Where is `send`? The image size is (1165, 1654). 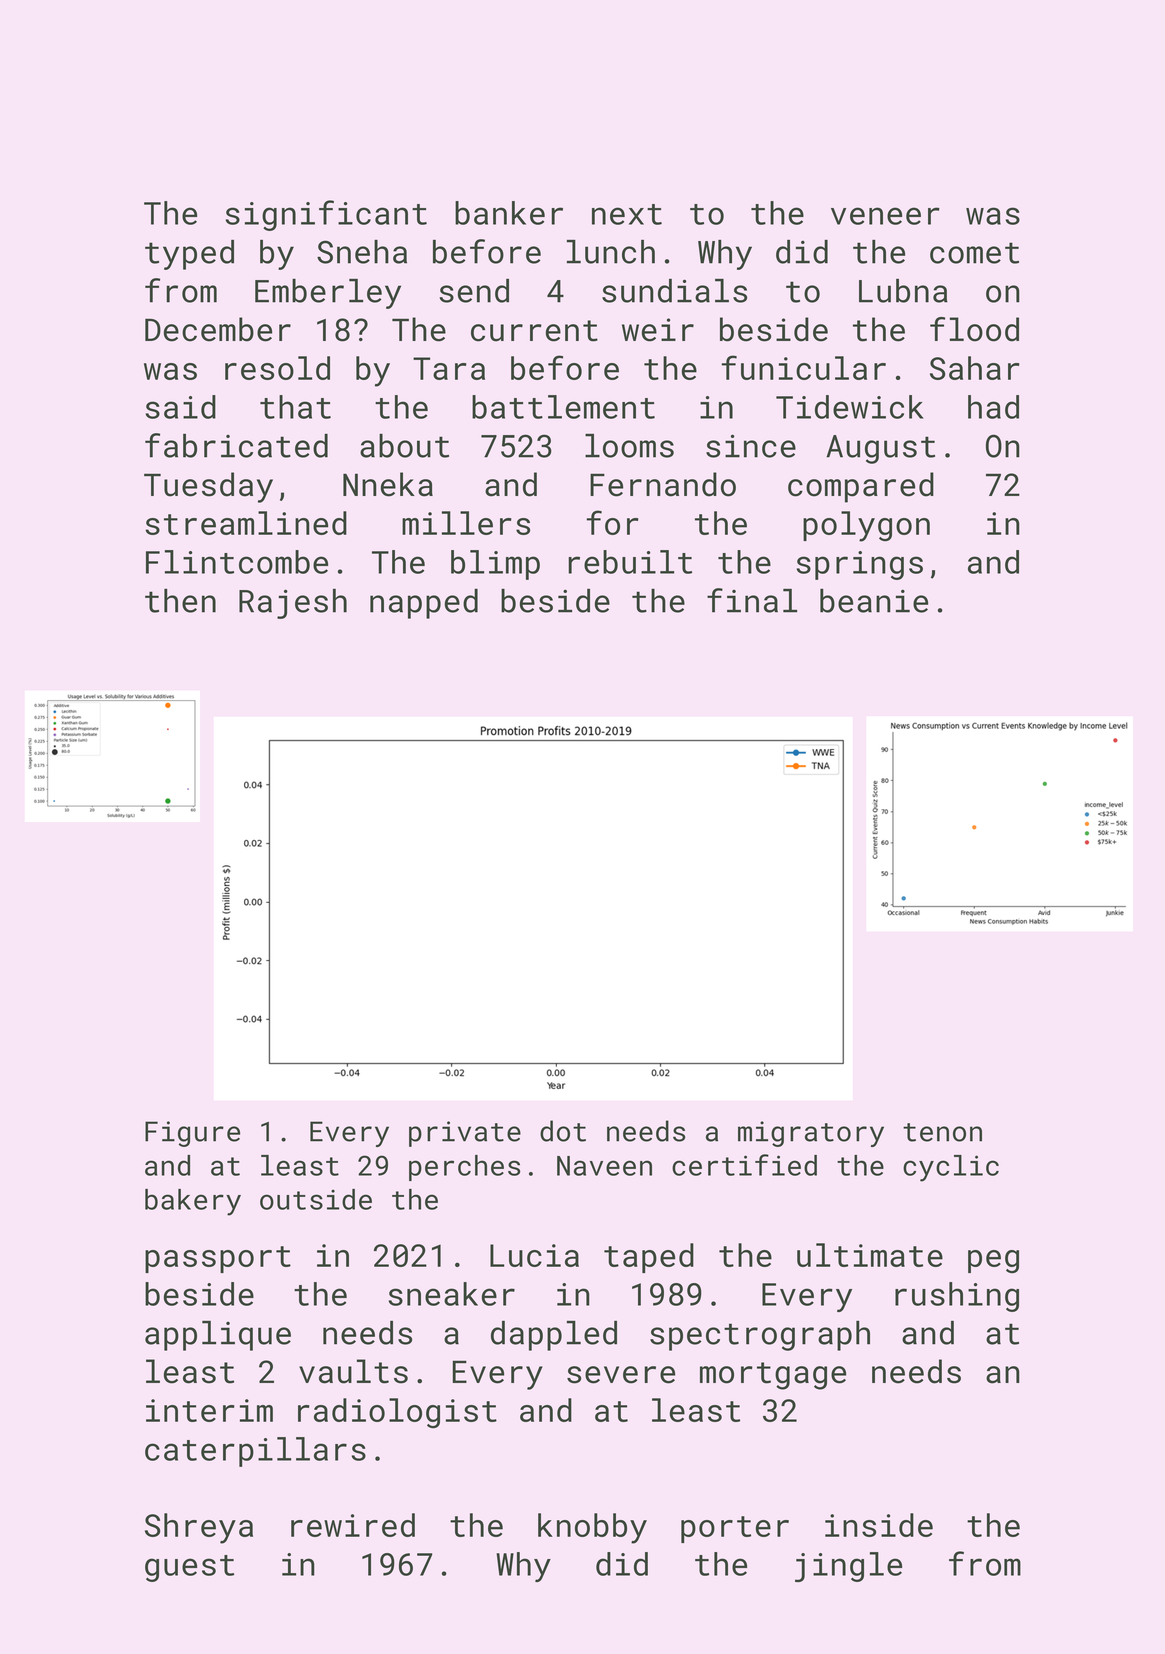 send is located at coordinates (474, 291).
